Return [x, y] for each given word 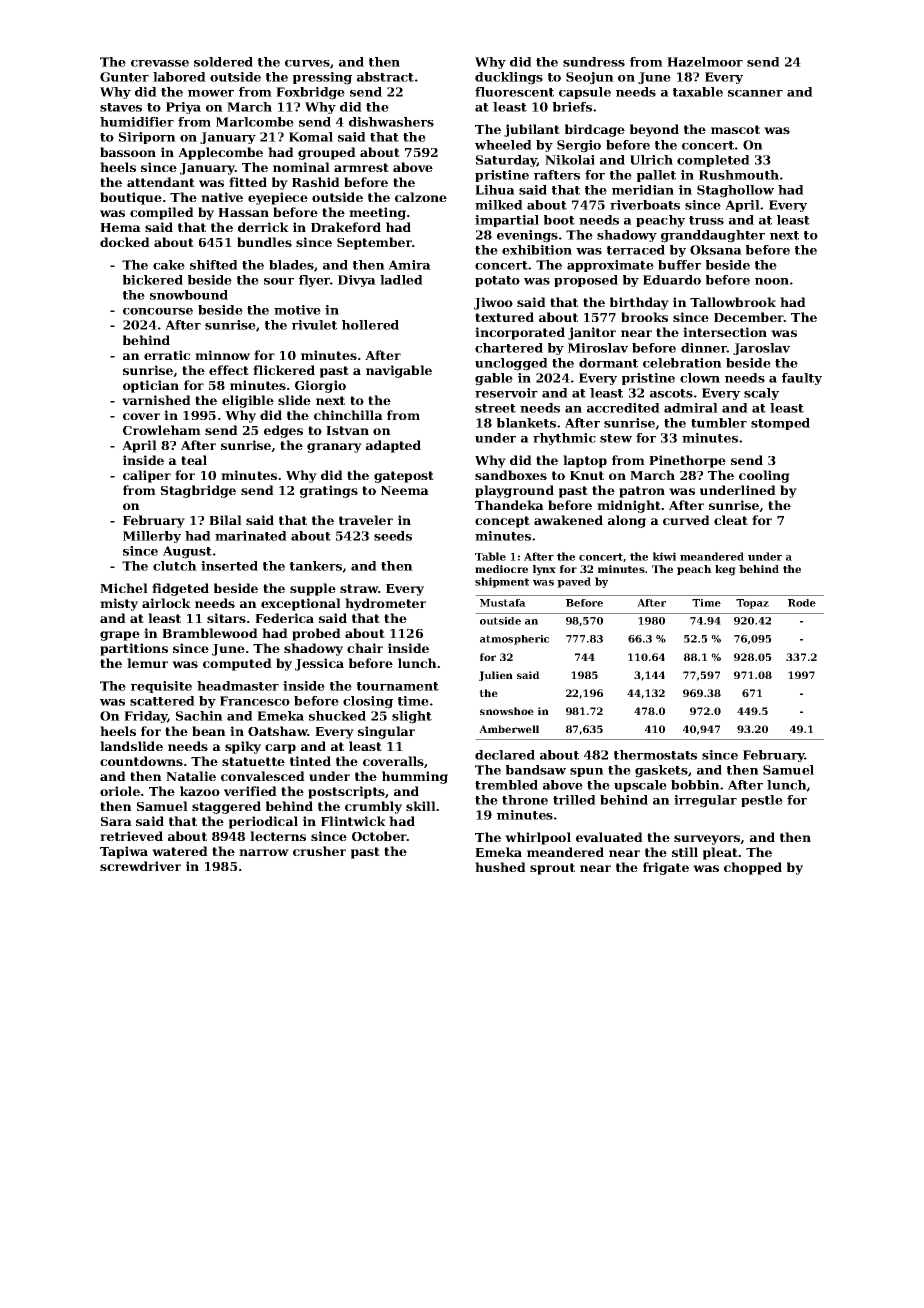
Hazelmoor [705, 62]
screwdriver [140, 866]
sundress [594, 62]
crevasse [160, 63]
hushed [500, 867]
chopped [753, 868]
